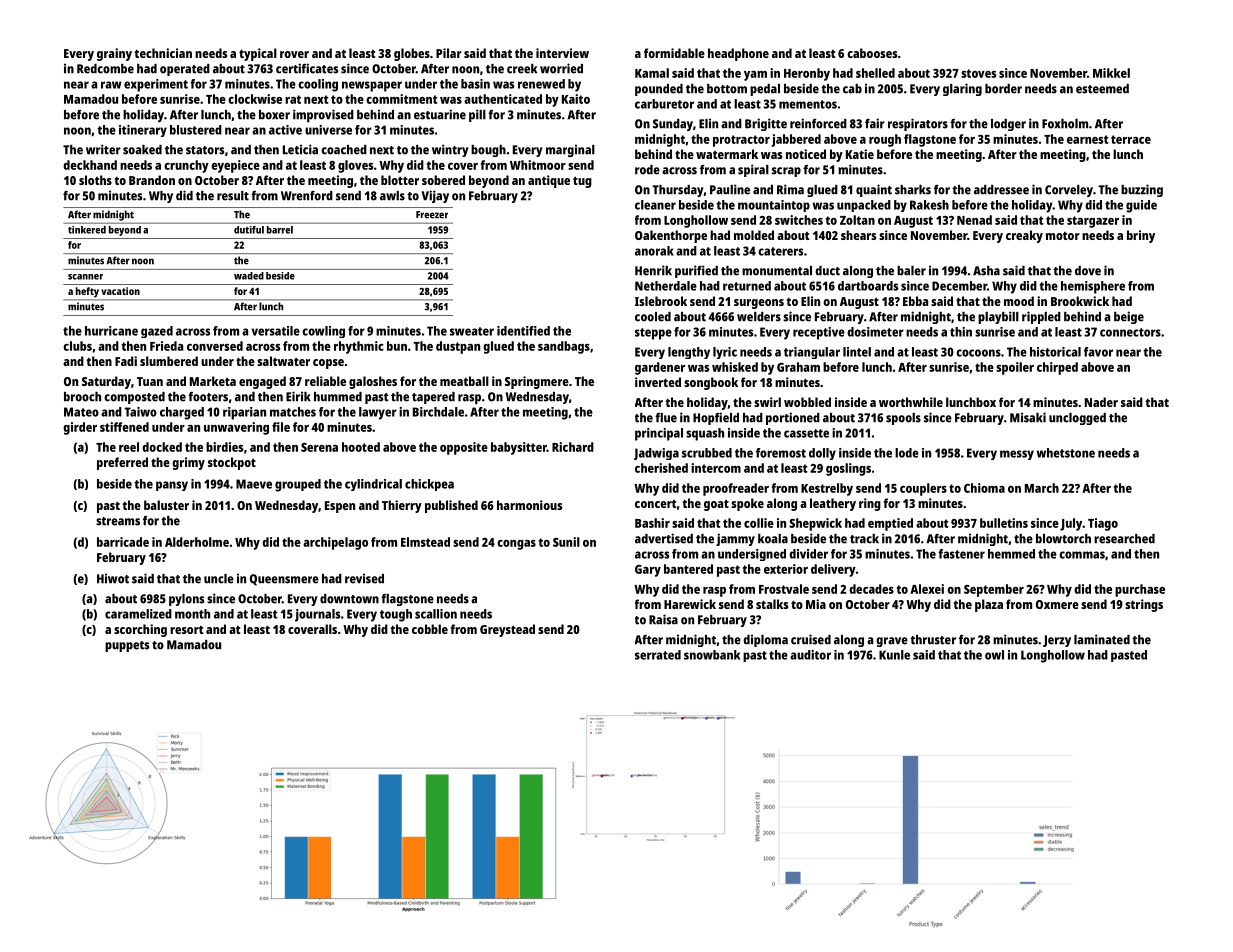  Describe the element at coordinates (169, 361) in the screenshot. I see `slumbered` at that location.
